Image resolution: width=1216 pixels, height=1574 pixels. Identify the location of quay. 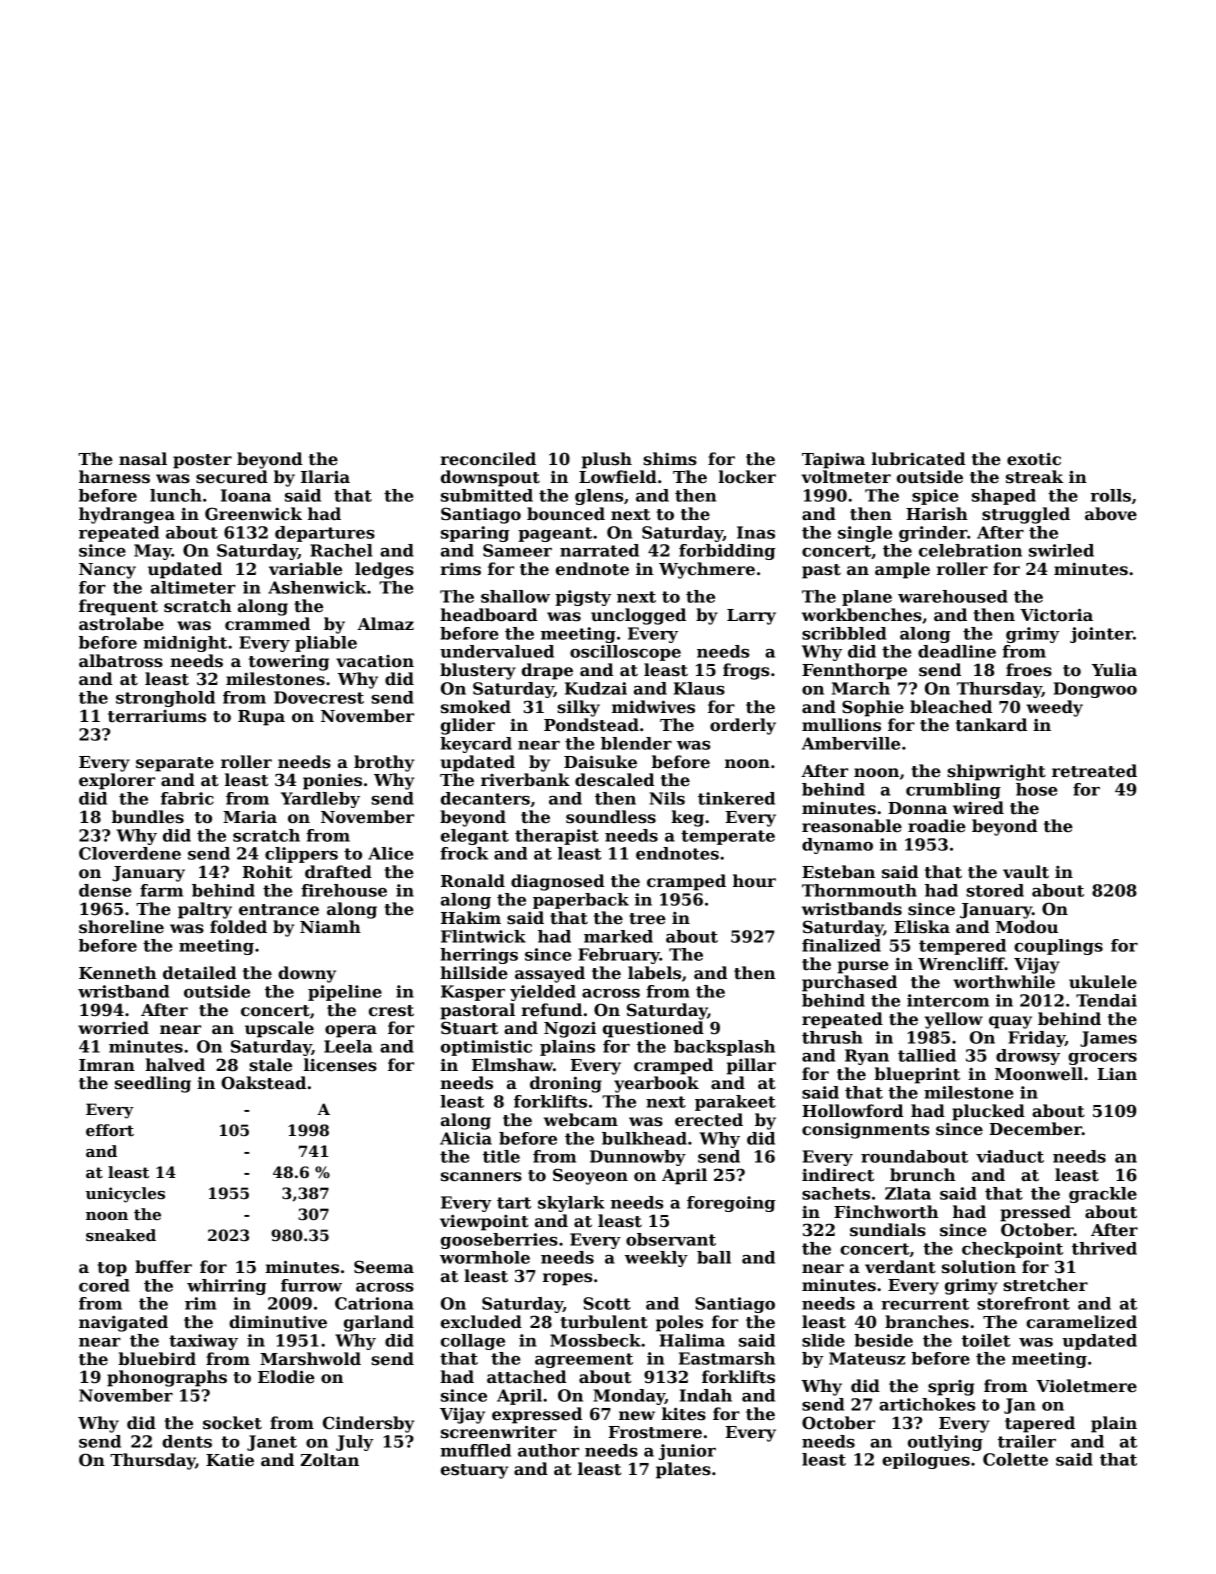
(1010, 1022).
